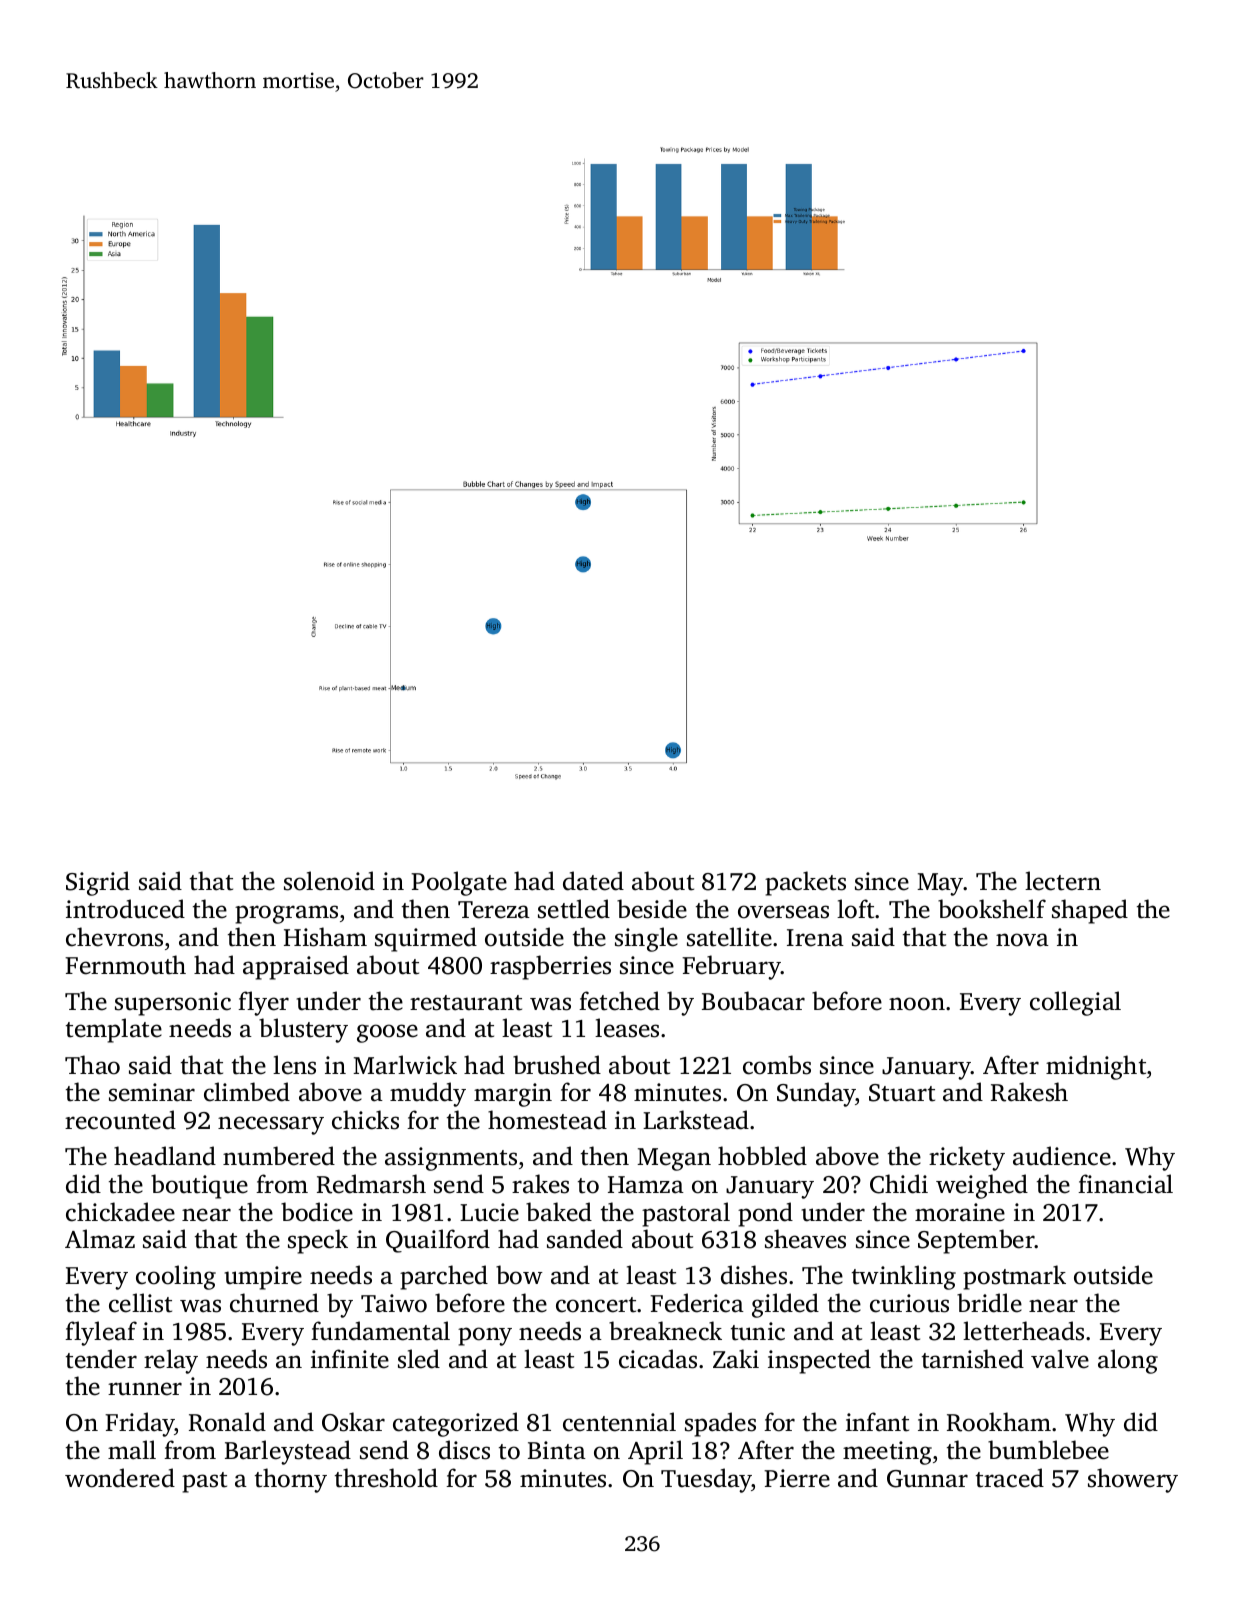 The width and height of the screenshot is (1248, 1616). I want to click on baked, so click(559, 1212).
